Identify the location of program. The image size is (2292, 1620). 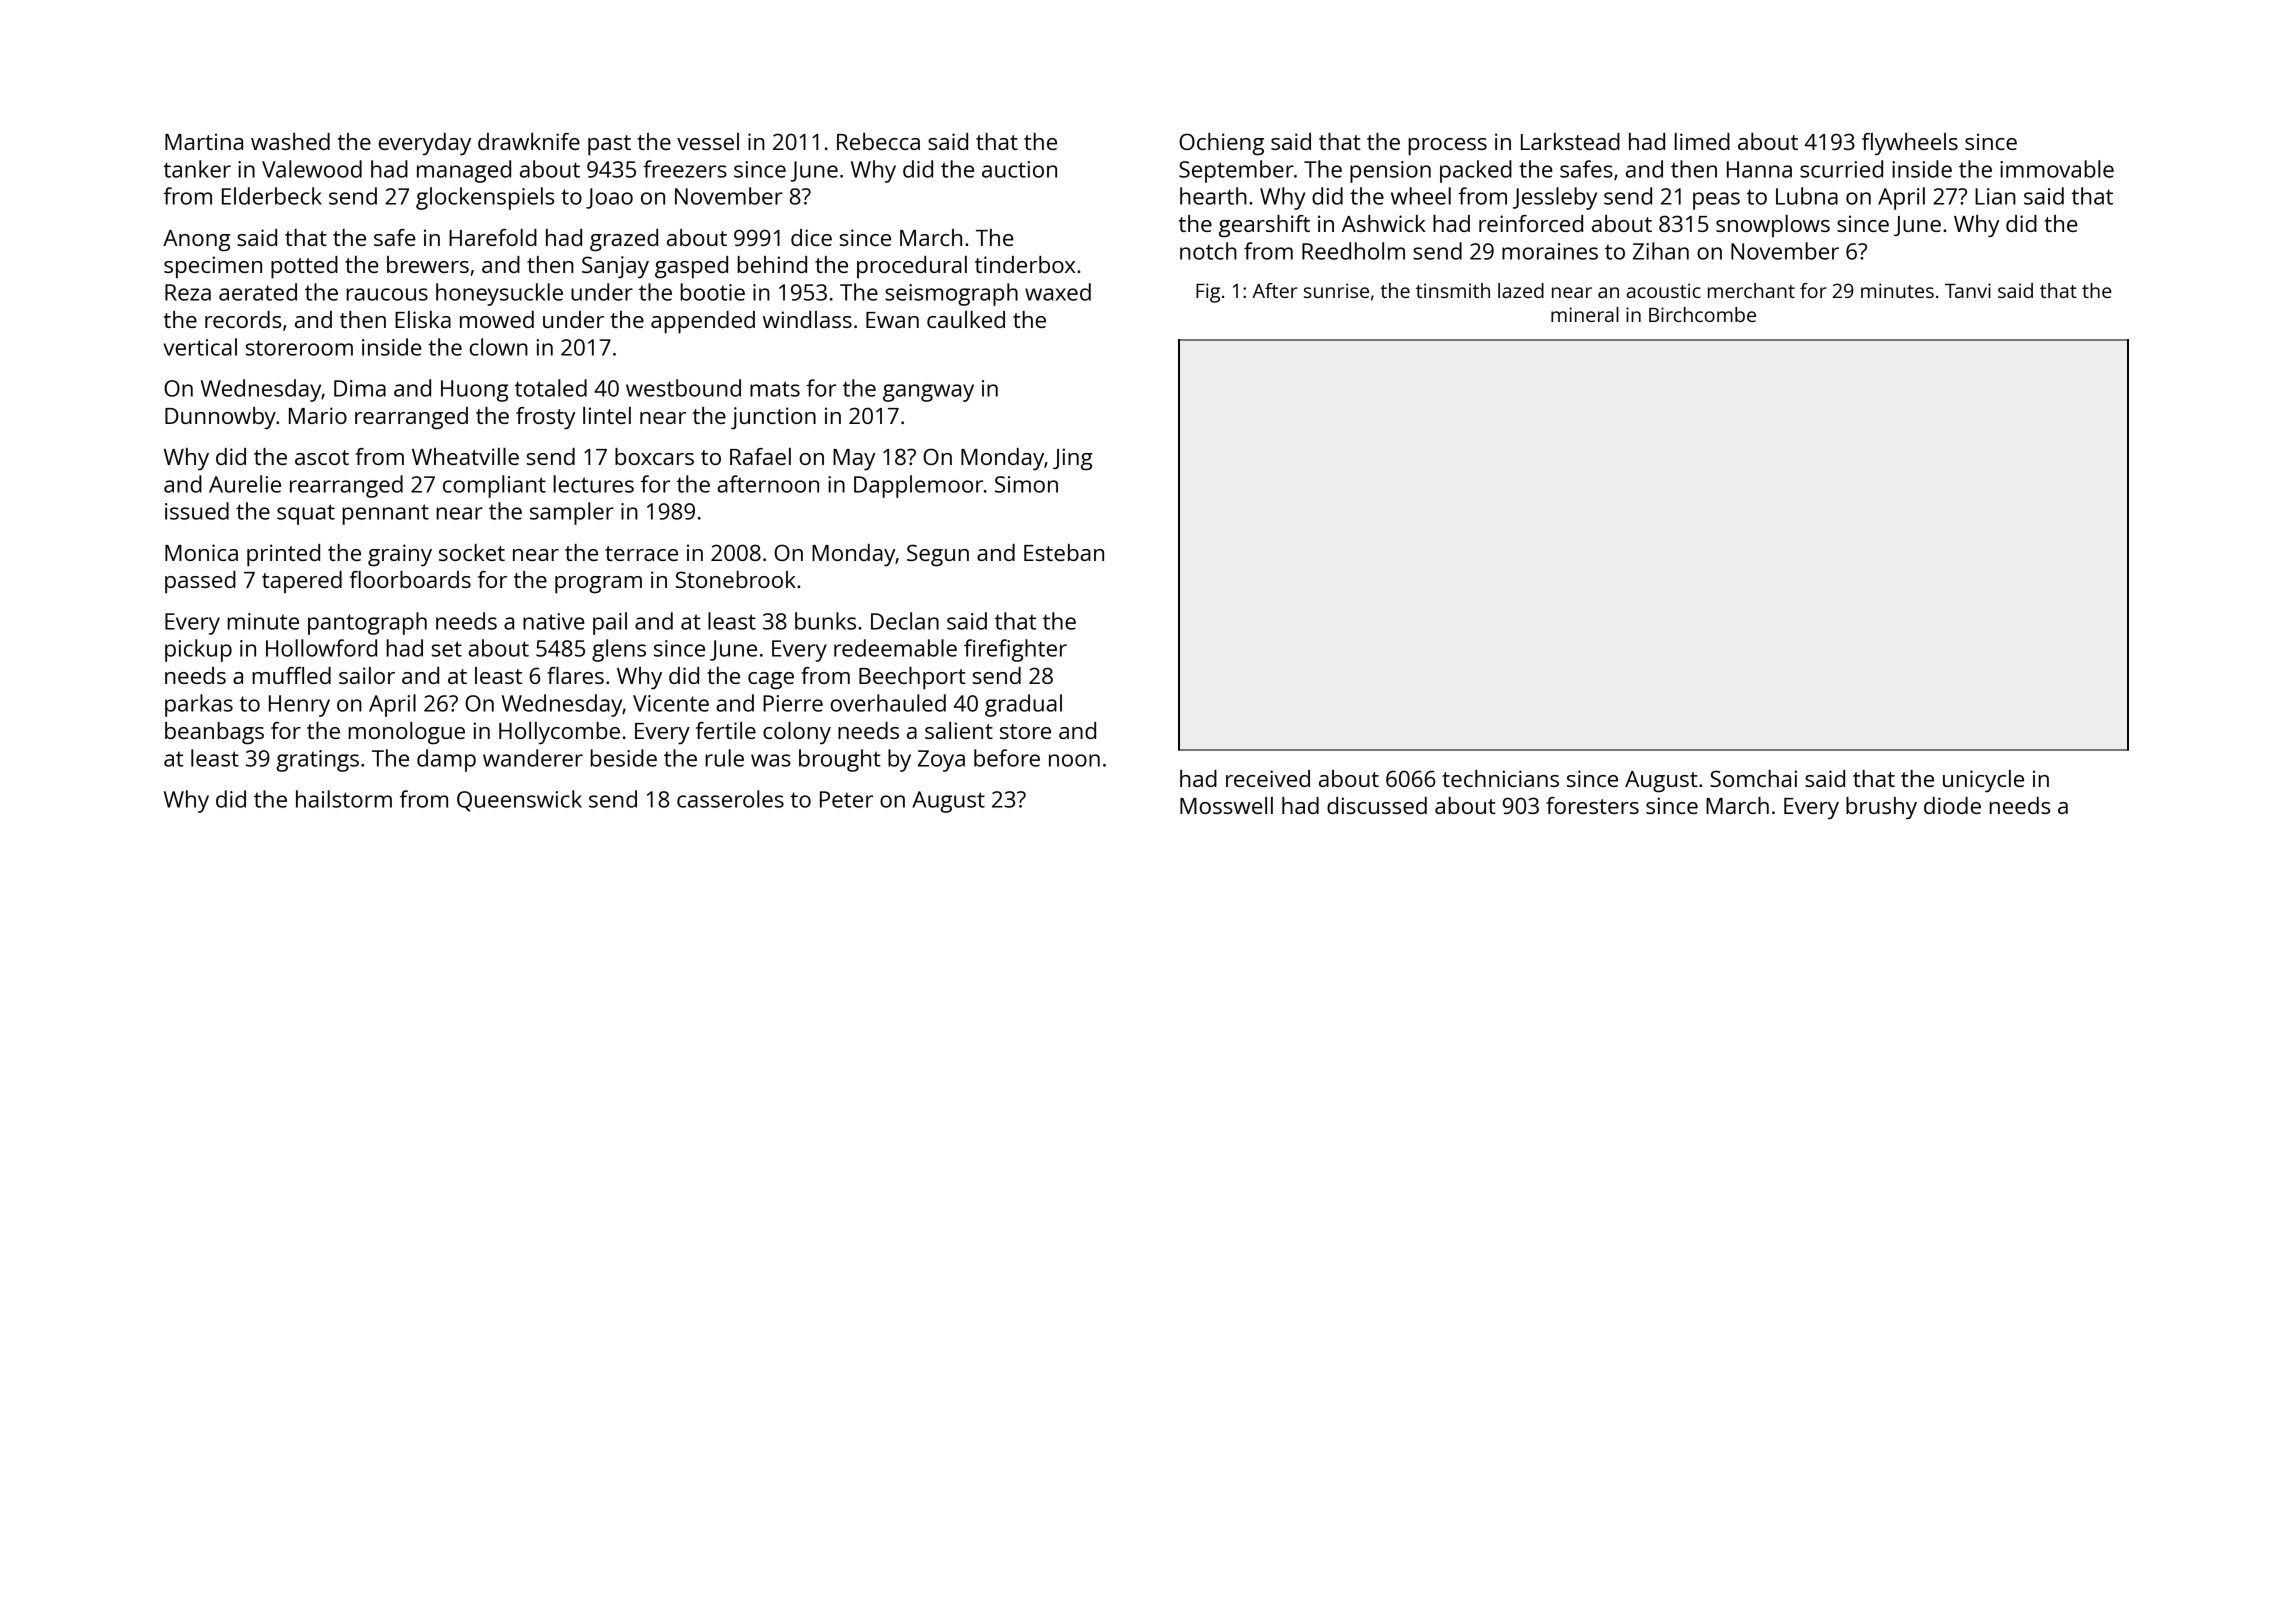
(598, 585).
